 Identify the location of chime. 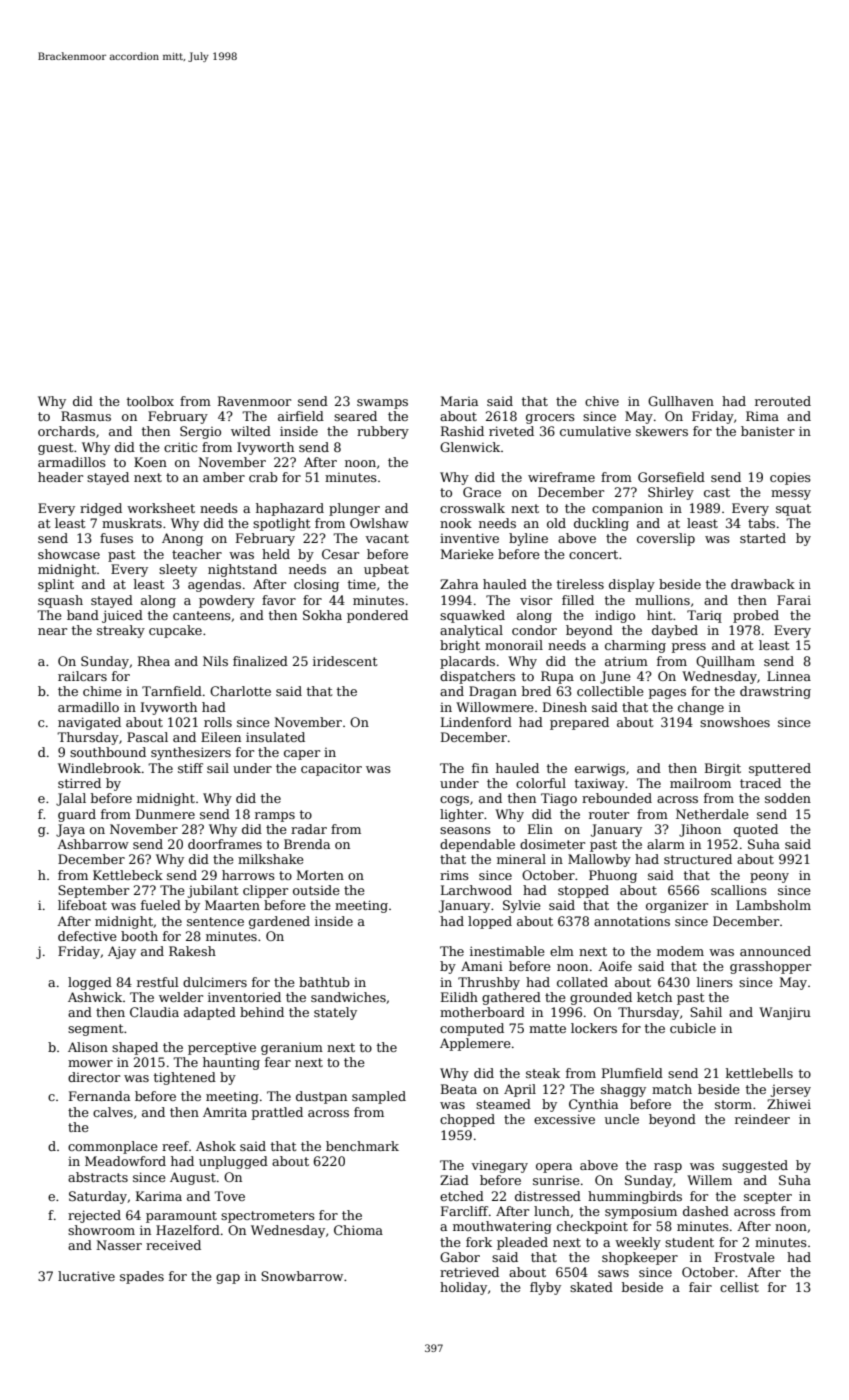
(102, 691).
